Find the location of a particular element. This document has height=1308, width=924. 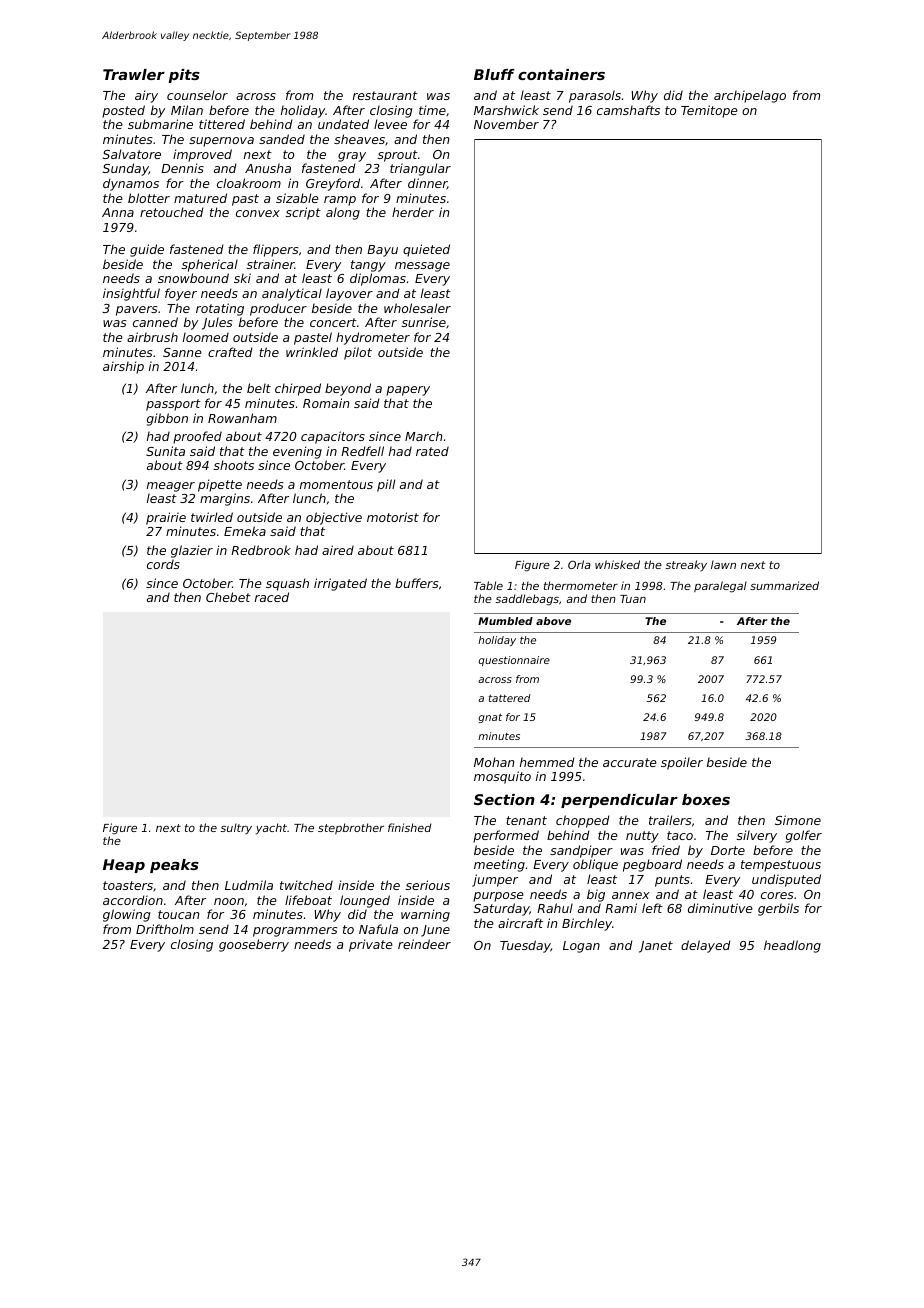

Section is located at coordinates (504, 799).
